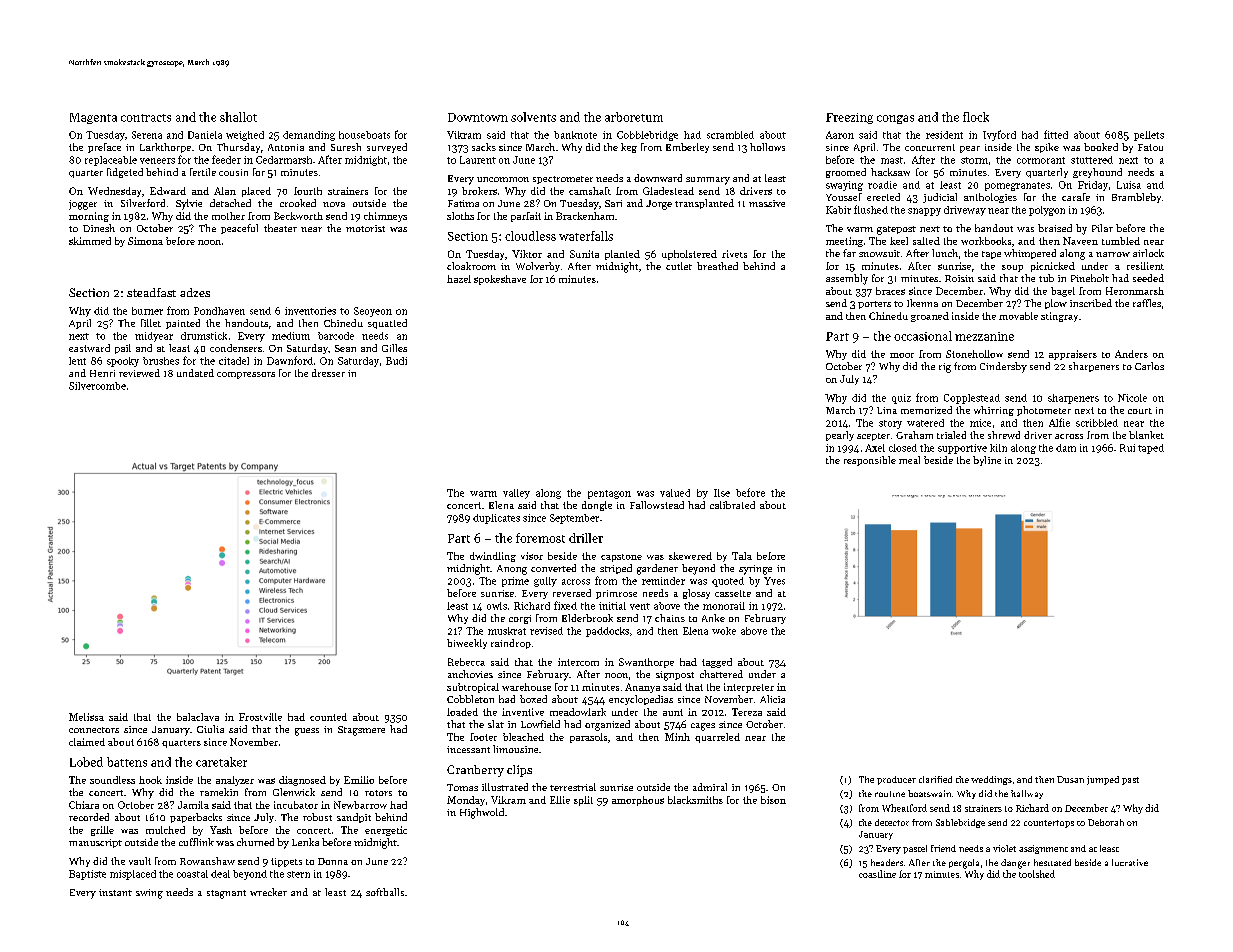 This page has height=952, width=1233. I want to click on chains, so click(670, 618).
